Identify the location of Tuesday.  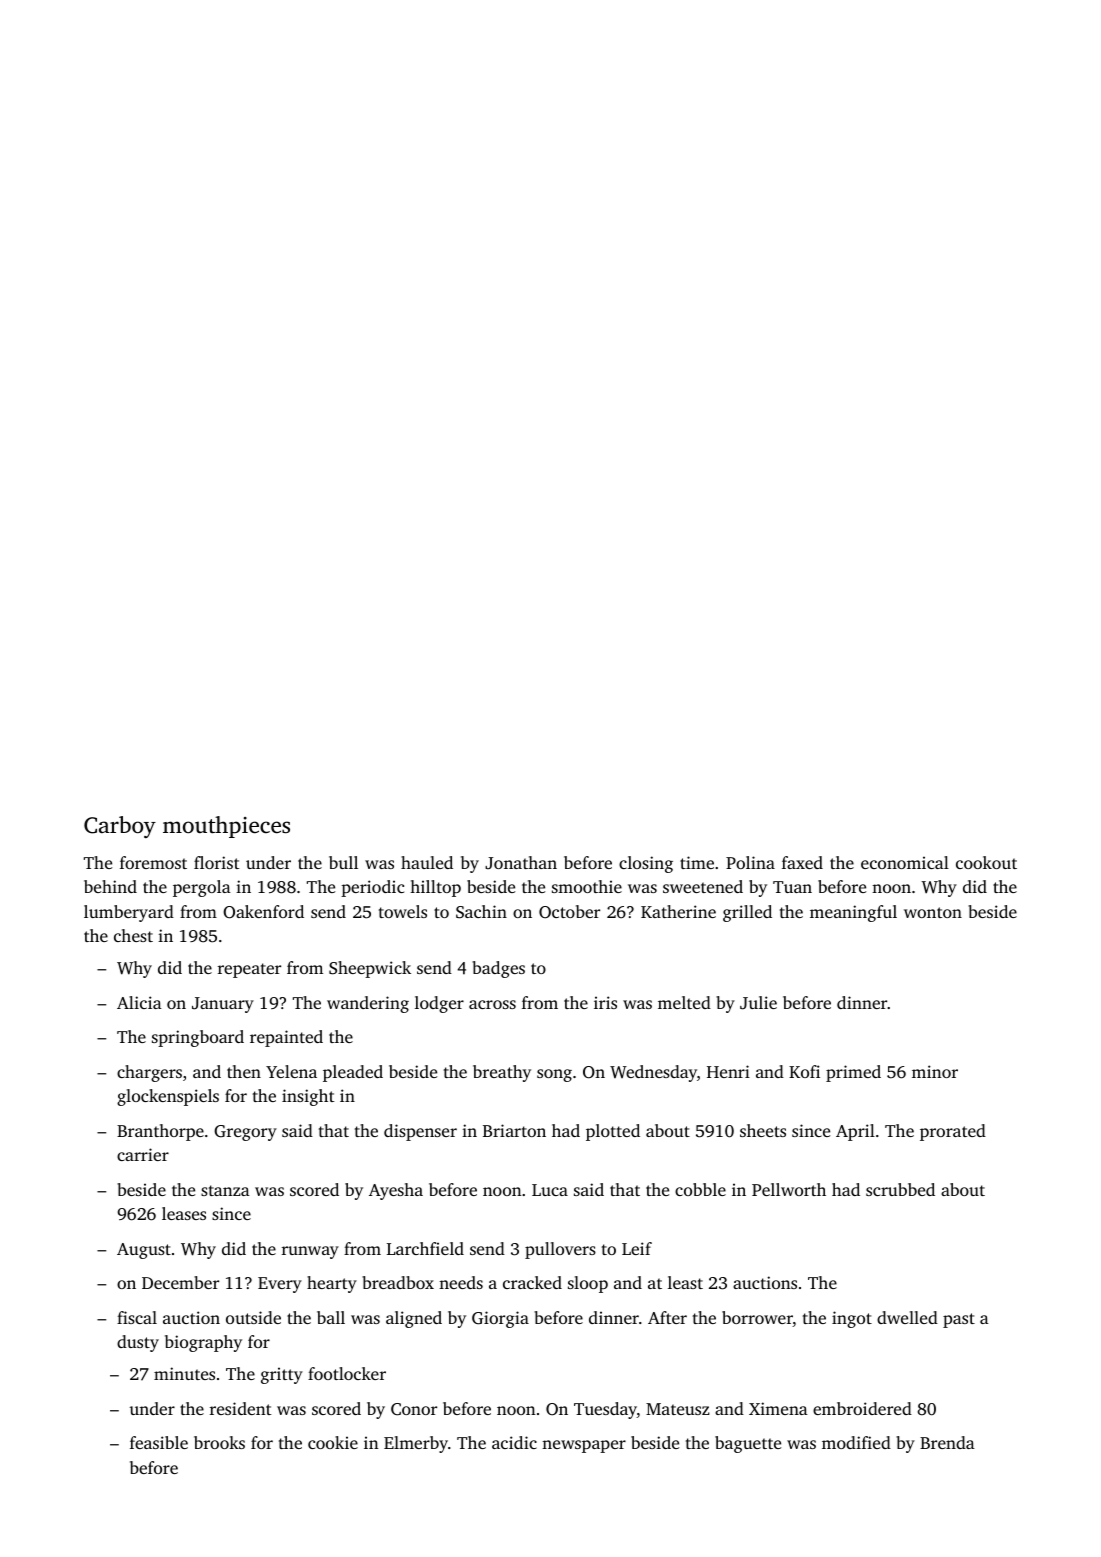
(605, 1410).
